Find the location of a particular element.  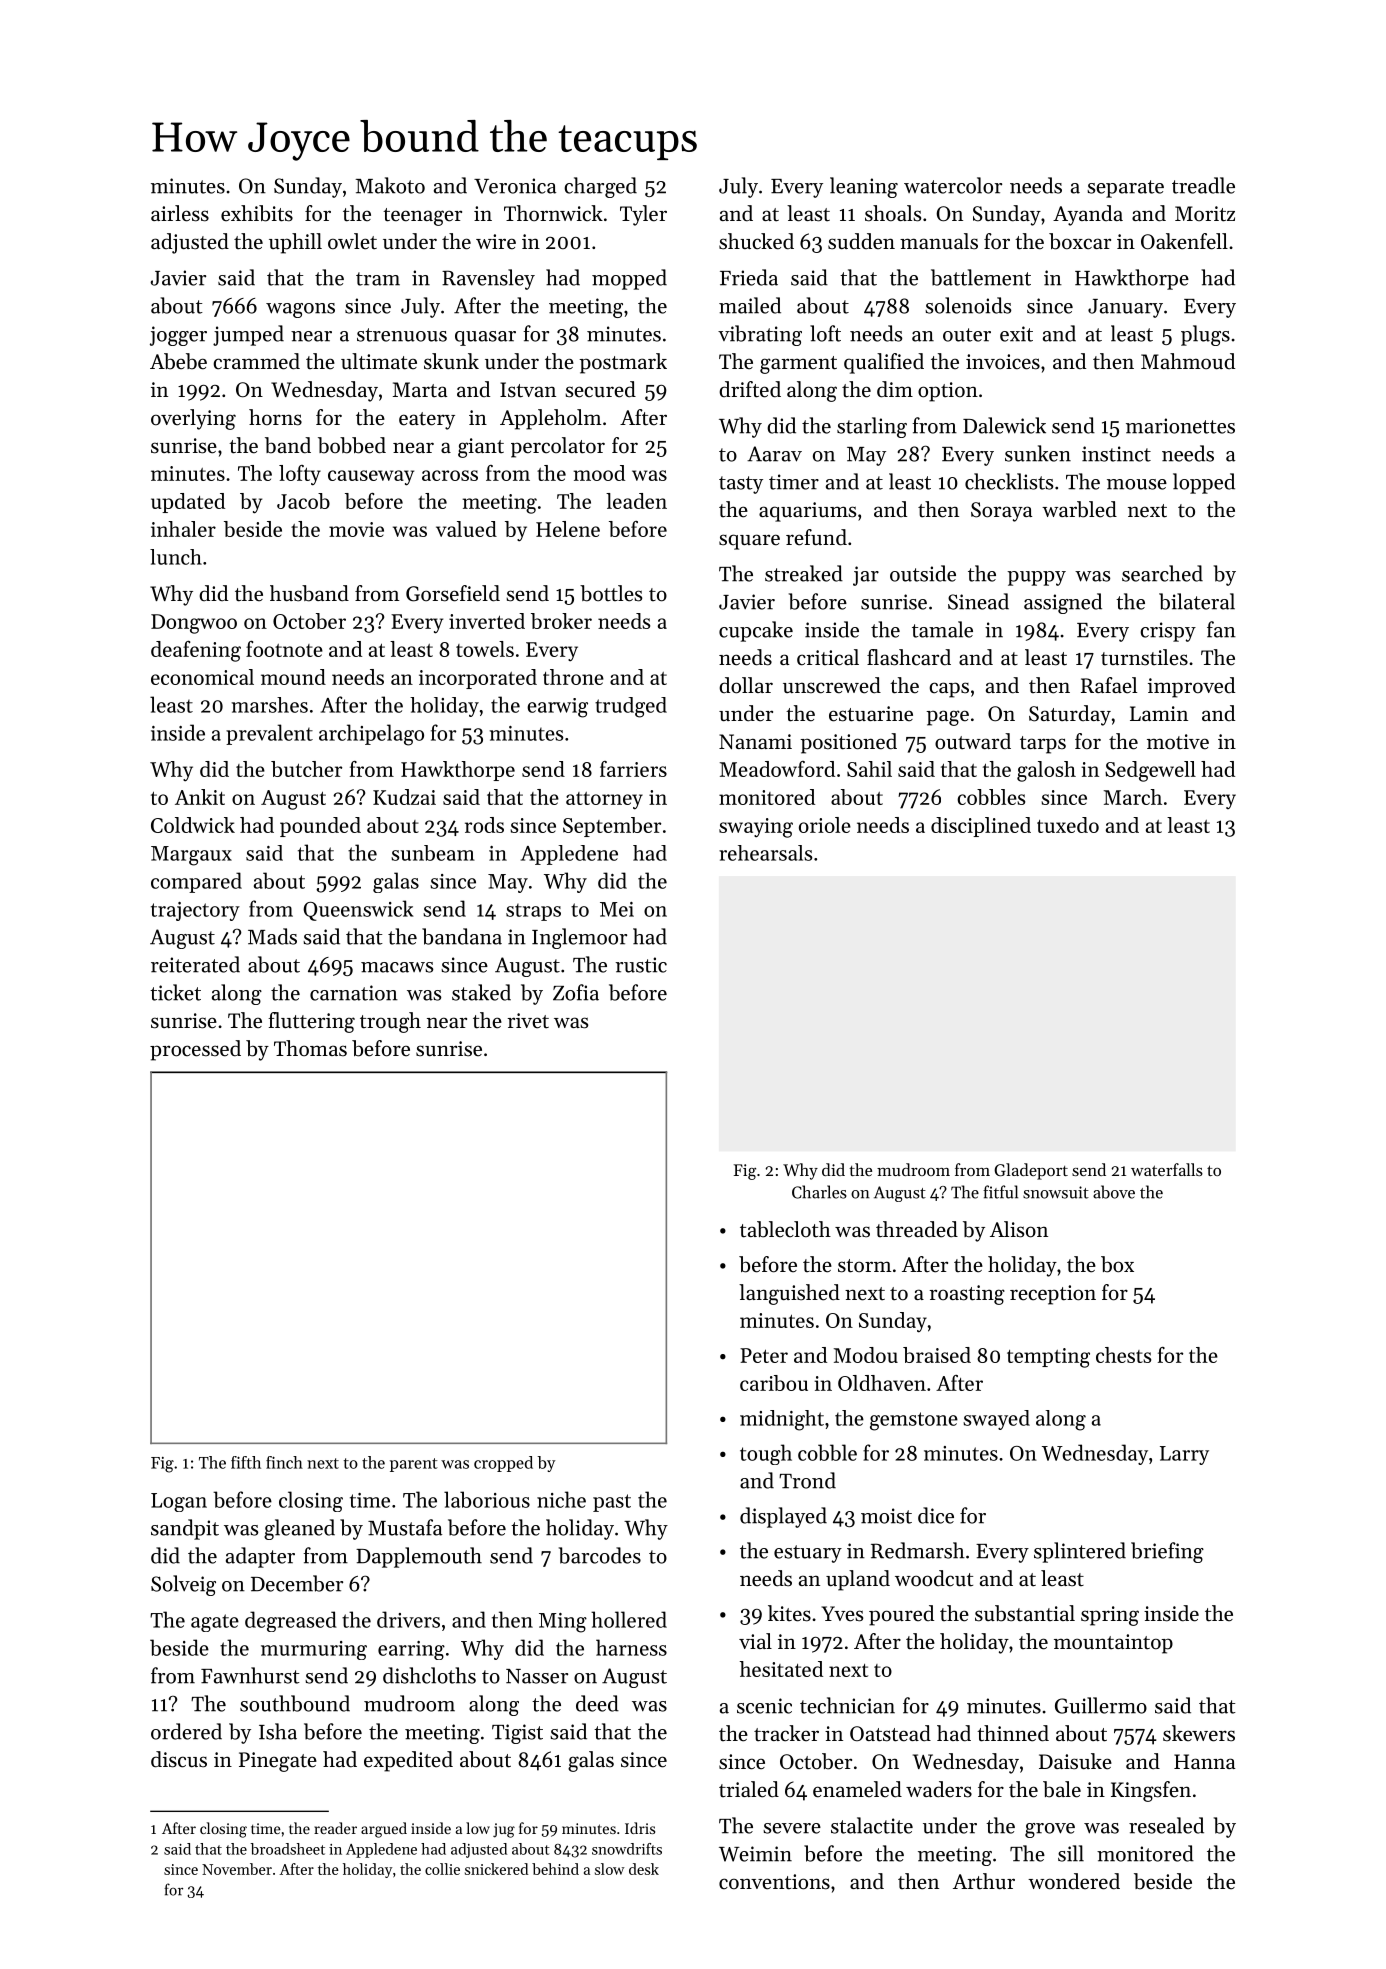

mound is located at coordinates (293, 677).
